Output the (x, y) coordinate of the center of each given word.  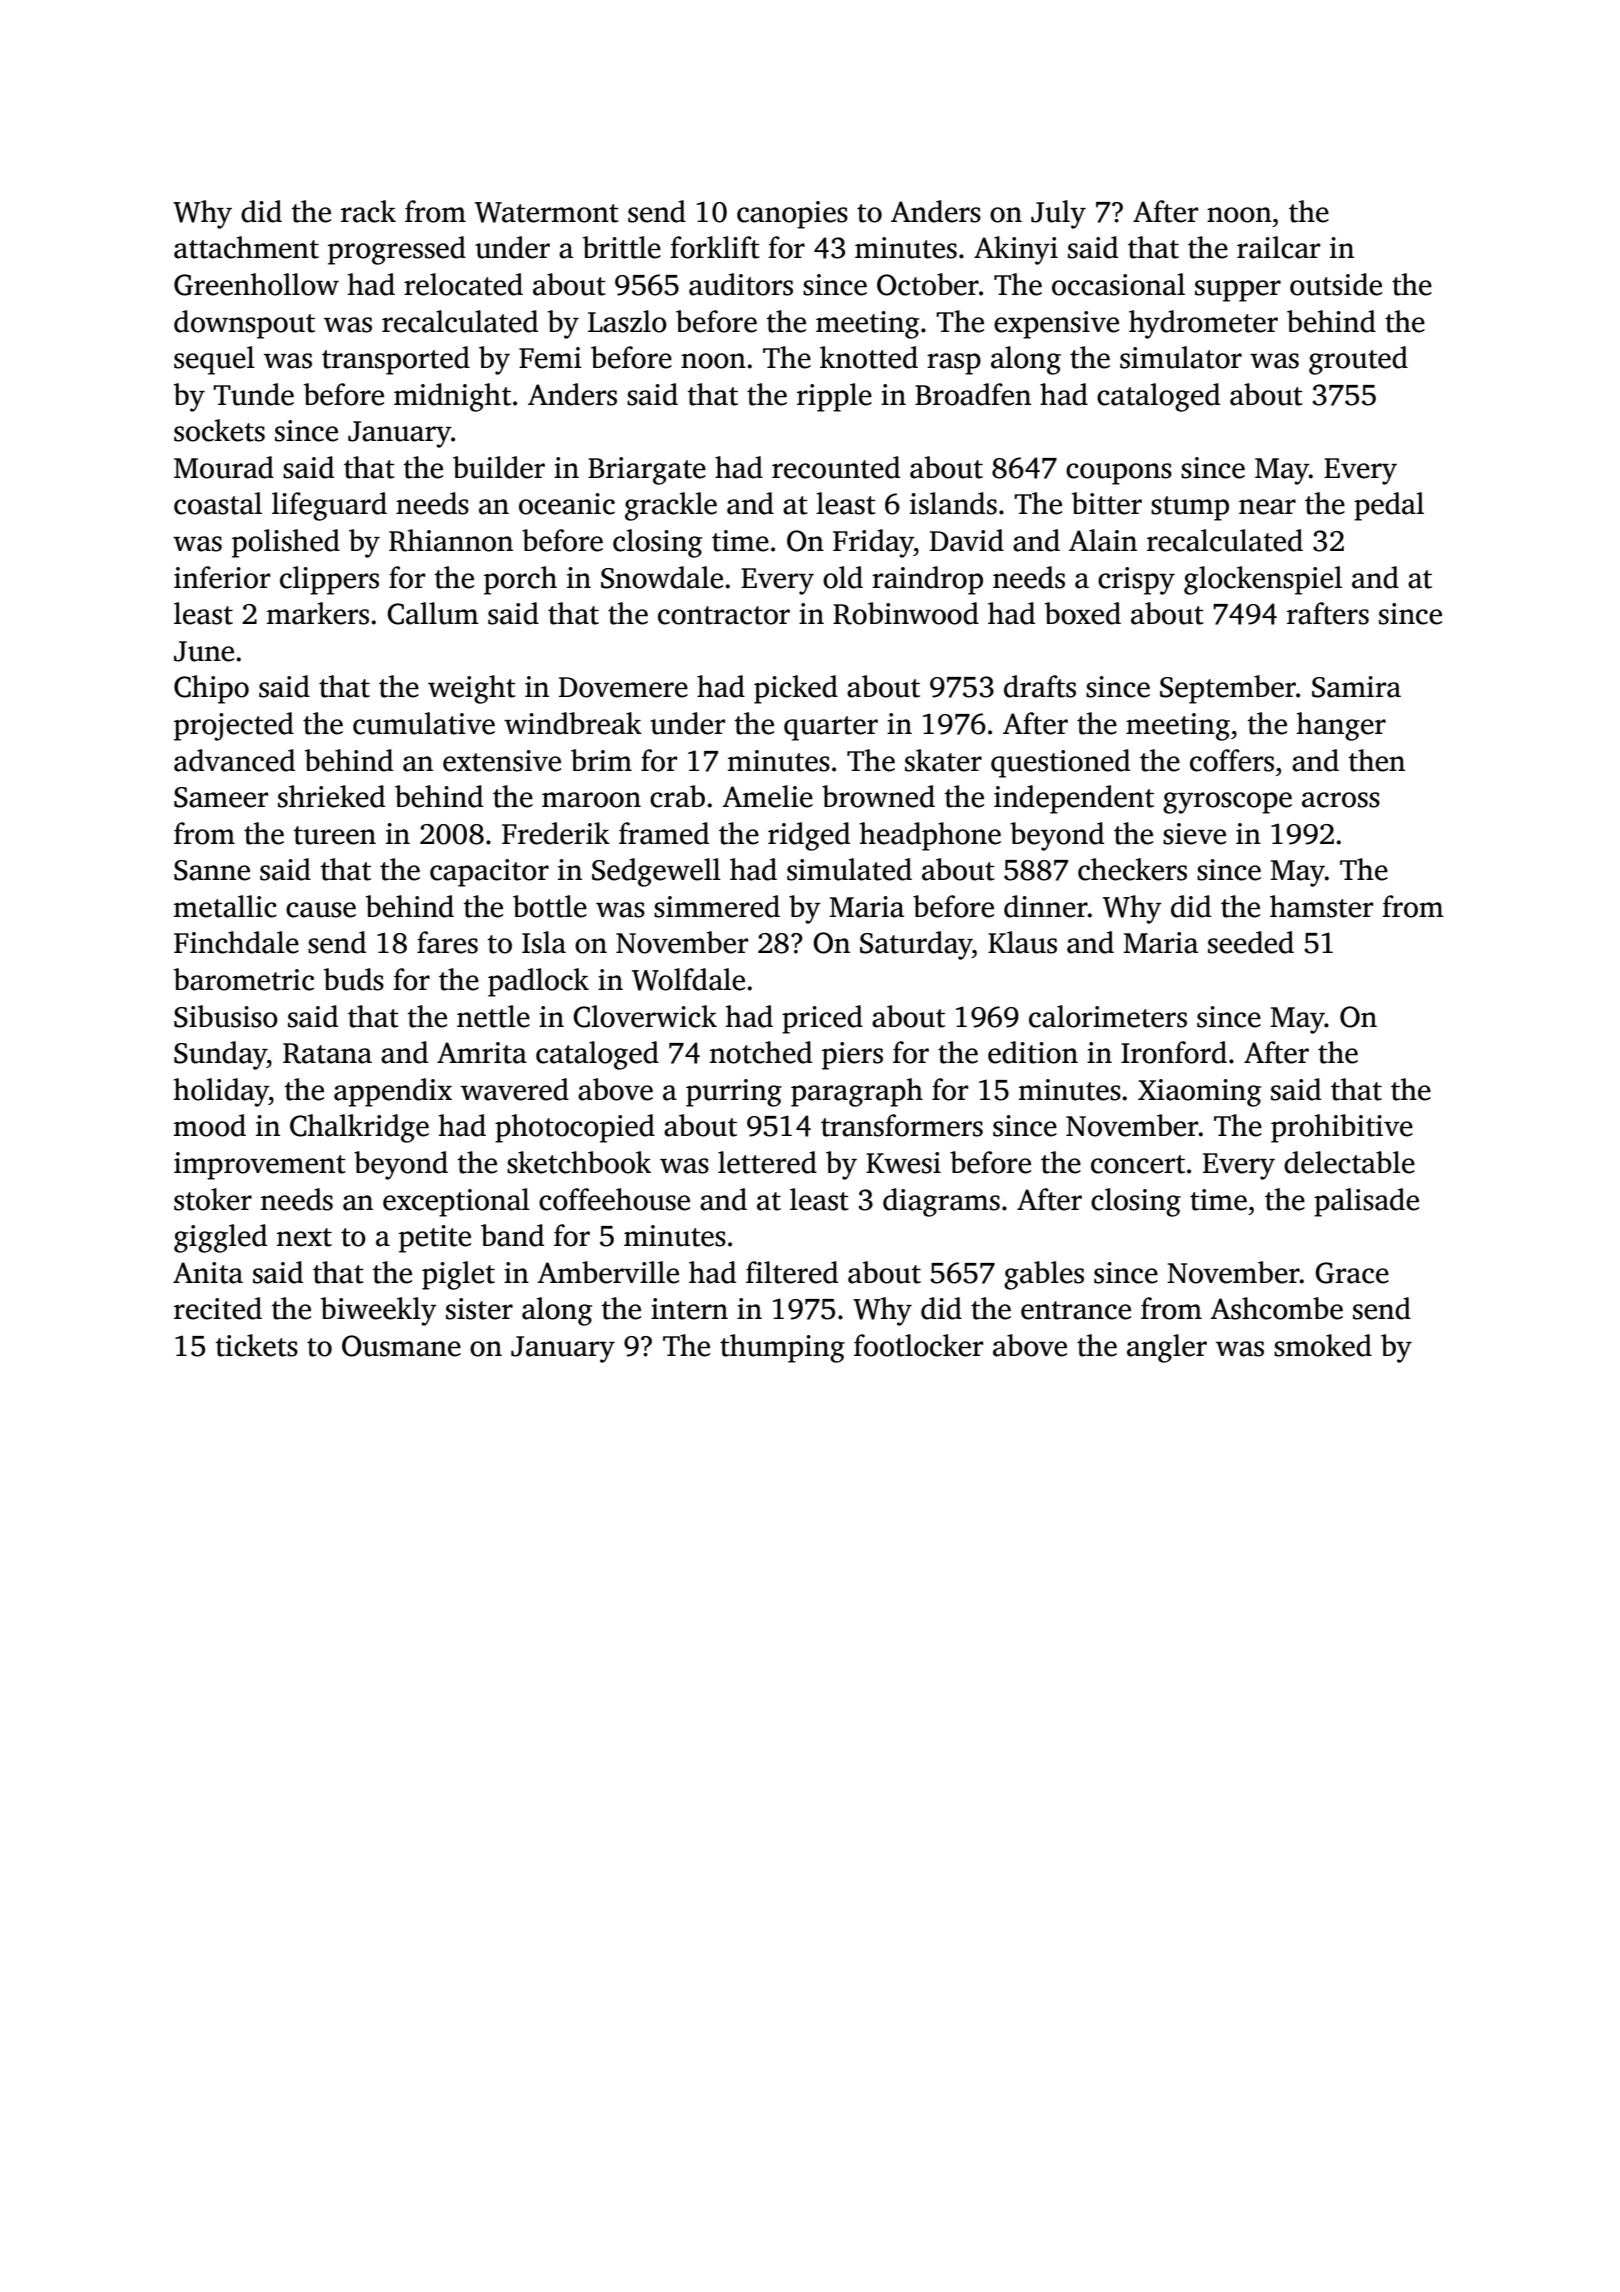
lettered (767, 1162)
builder (499, 467)
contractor (724, 615)
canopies (792, 215)
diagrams (941, 1202)
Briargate (647, 471)
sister (479, 1309)
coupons (1119, 474)
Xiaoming (1199, 1093)
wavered (515, 1089)
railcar (1278, 247)
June (204, 651)
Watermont (547, 212)
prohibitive (1342, 1128)
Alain (1103, 540)
